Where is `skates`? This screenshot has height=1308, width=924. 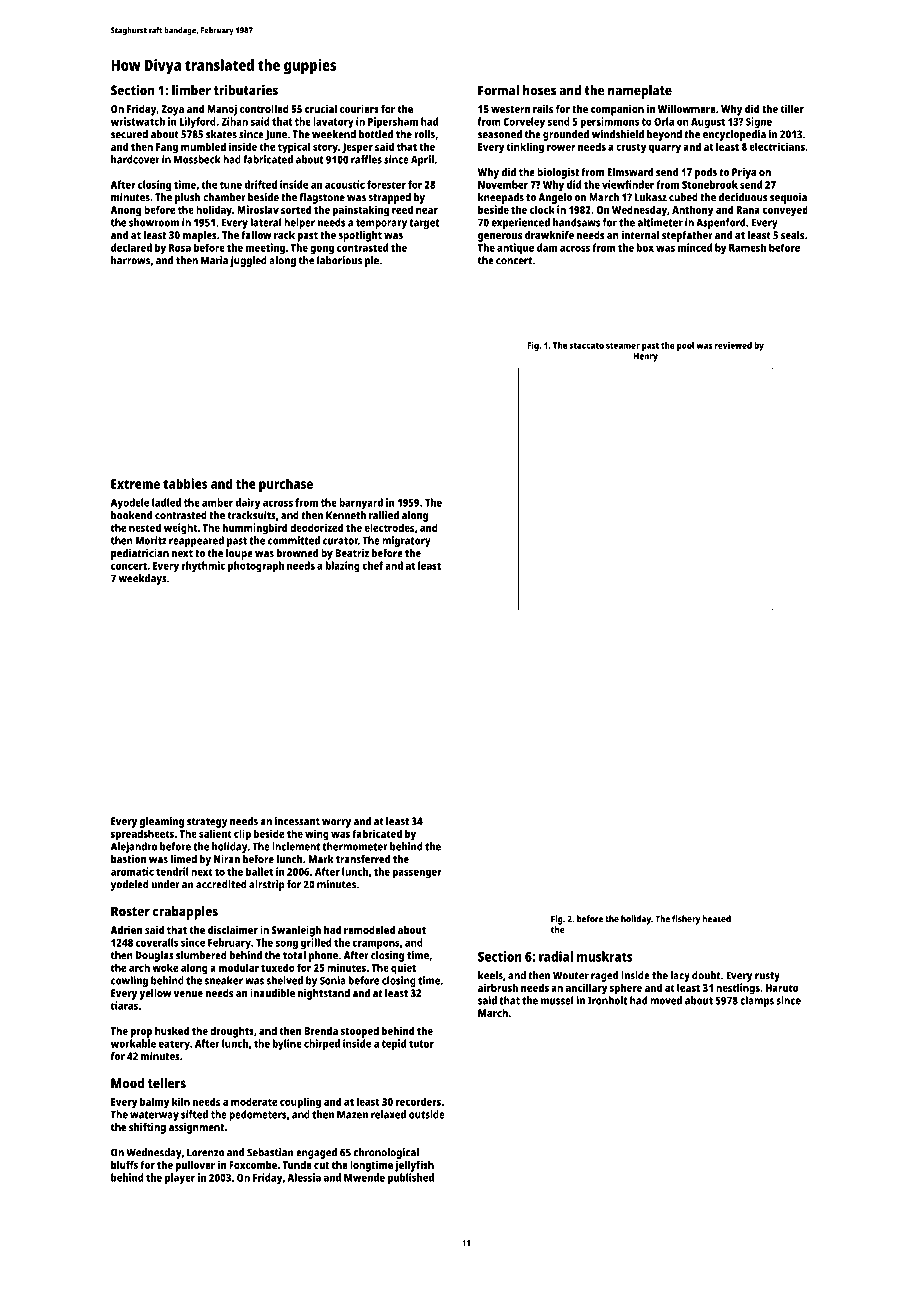 skates is located at coordinates (221, 134).
